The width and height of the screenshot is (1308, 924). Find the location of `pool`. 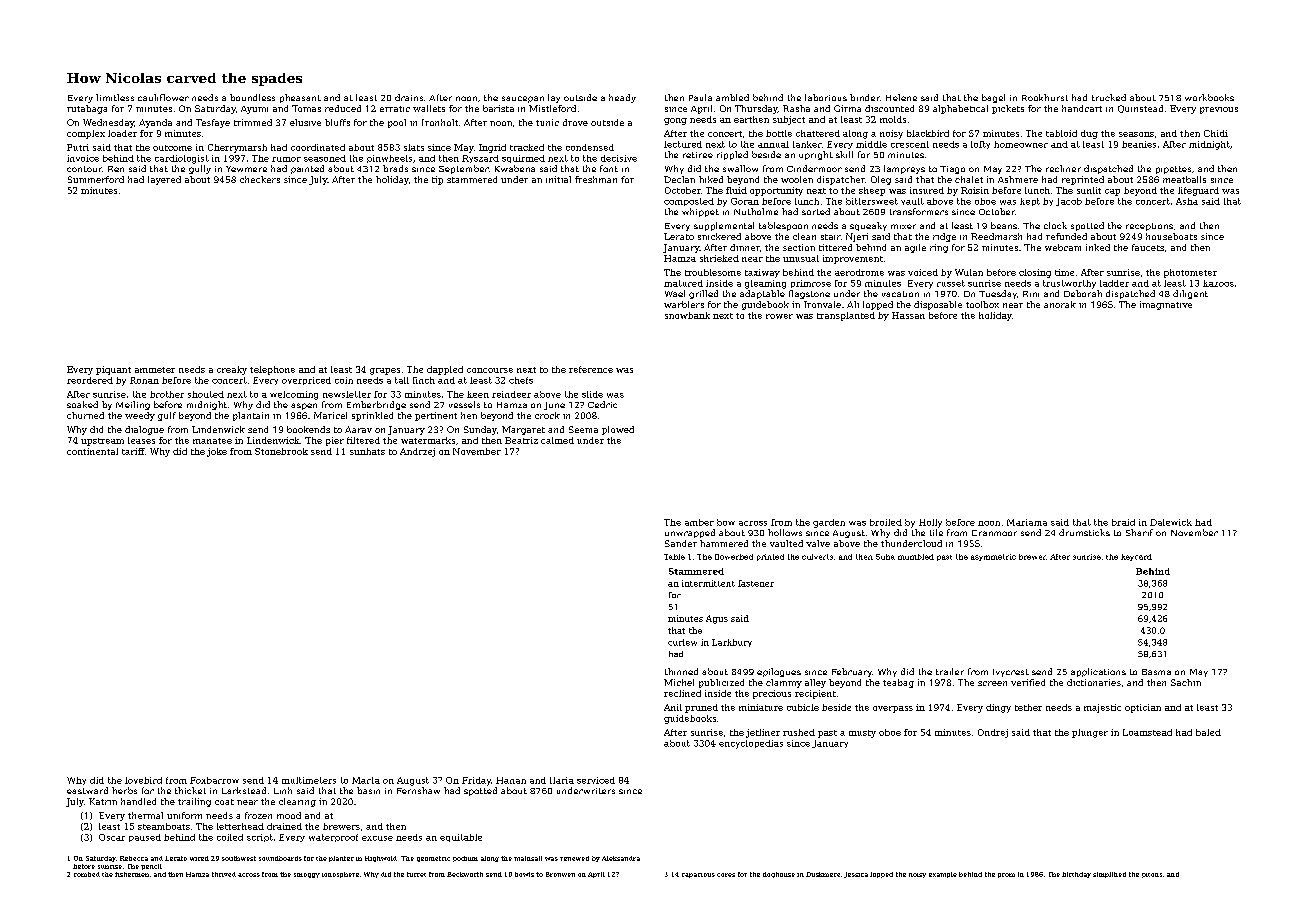

pool is located at coordinates (397, 123).
